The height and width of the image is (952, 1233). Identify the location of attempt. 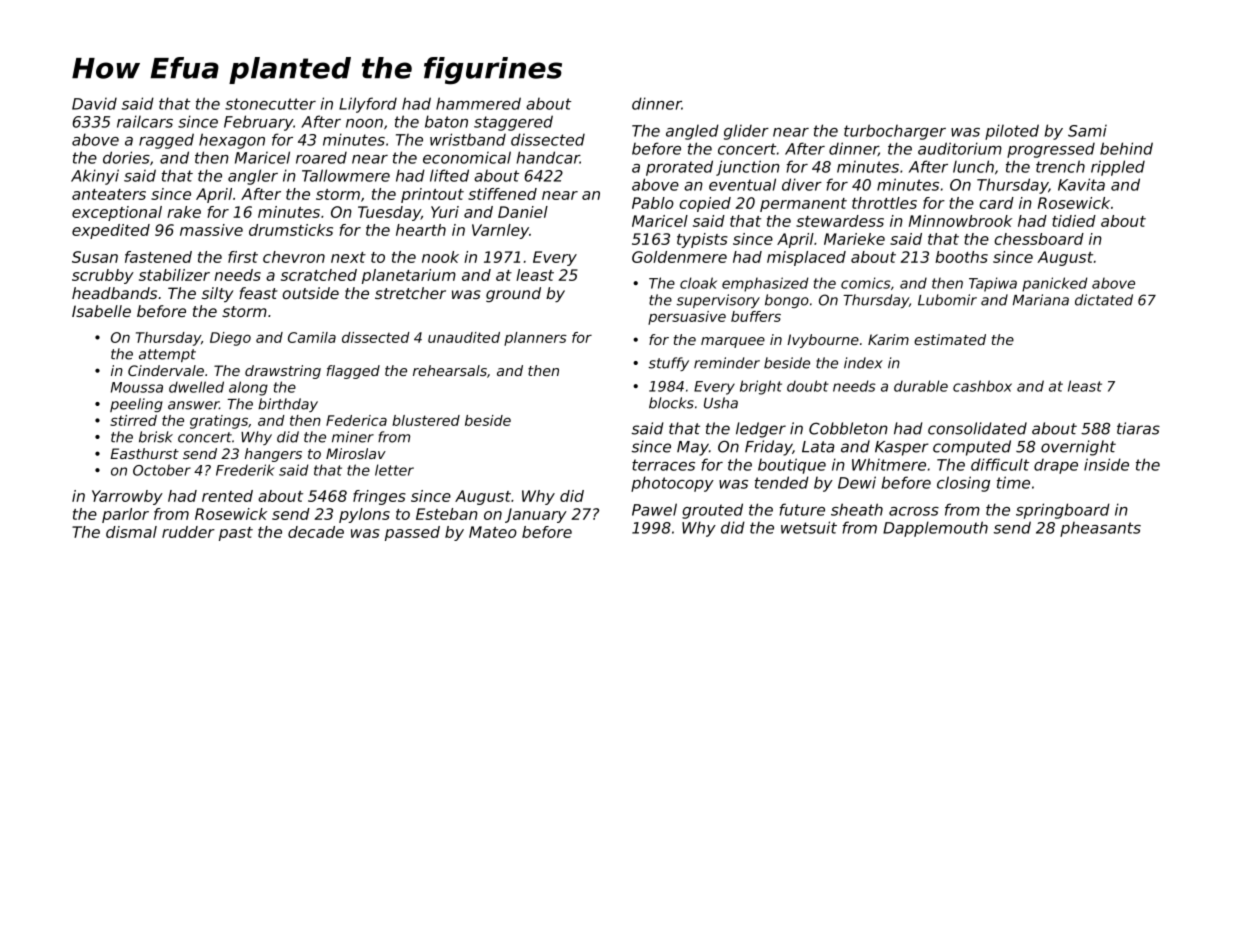
(167, 355).
